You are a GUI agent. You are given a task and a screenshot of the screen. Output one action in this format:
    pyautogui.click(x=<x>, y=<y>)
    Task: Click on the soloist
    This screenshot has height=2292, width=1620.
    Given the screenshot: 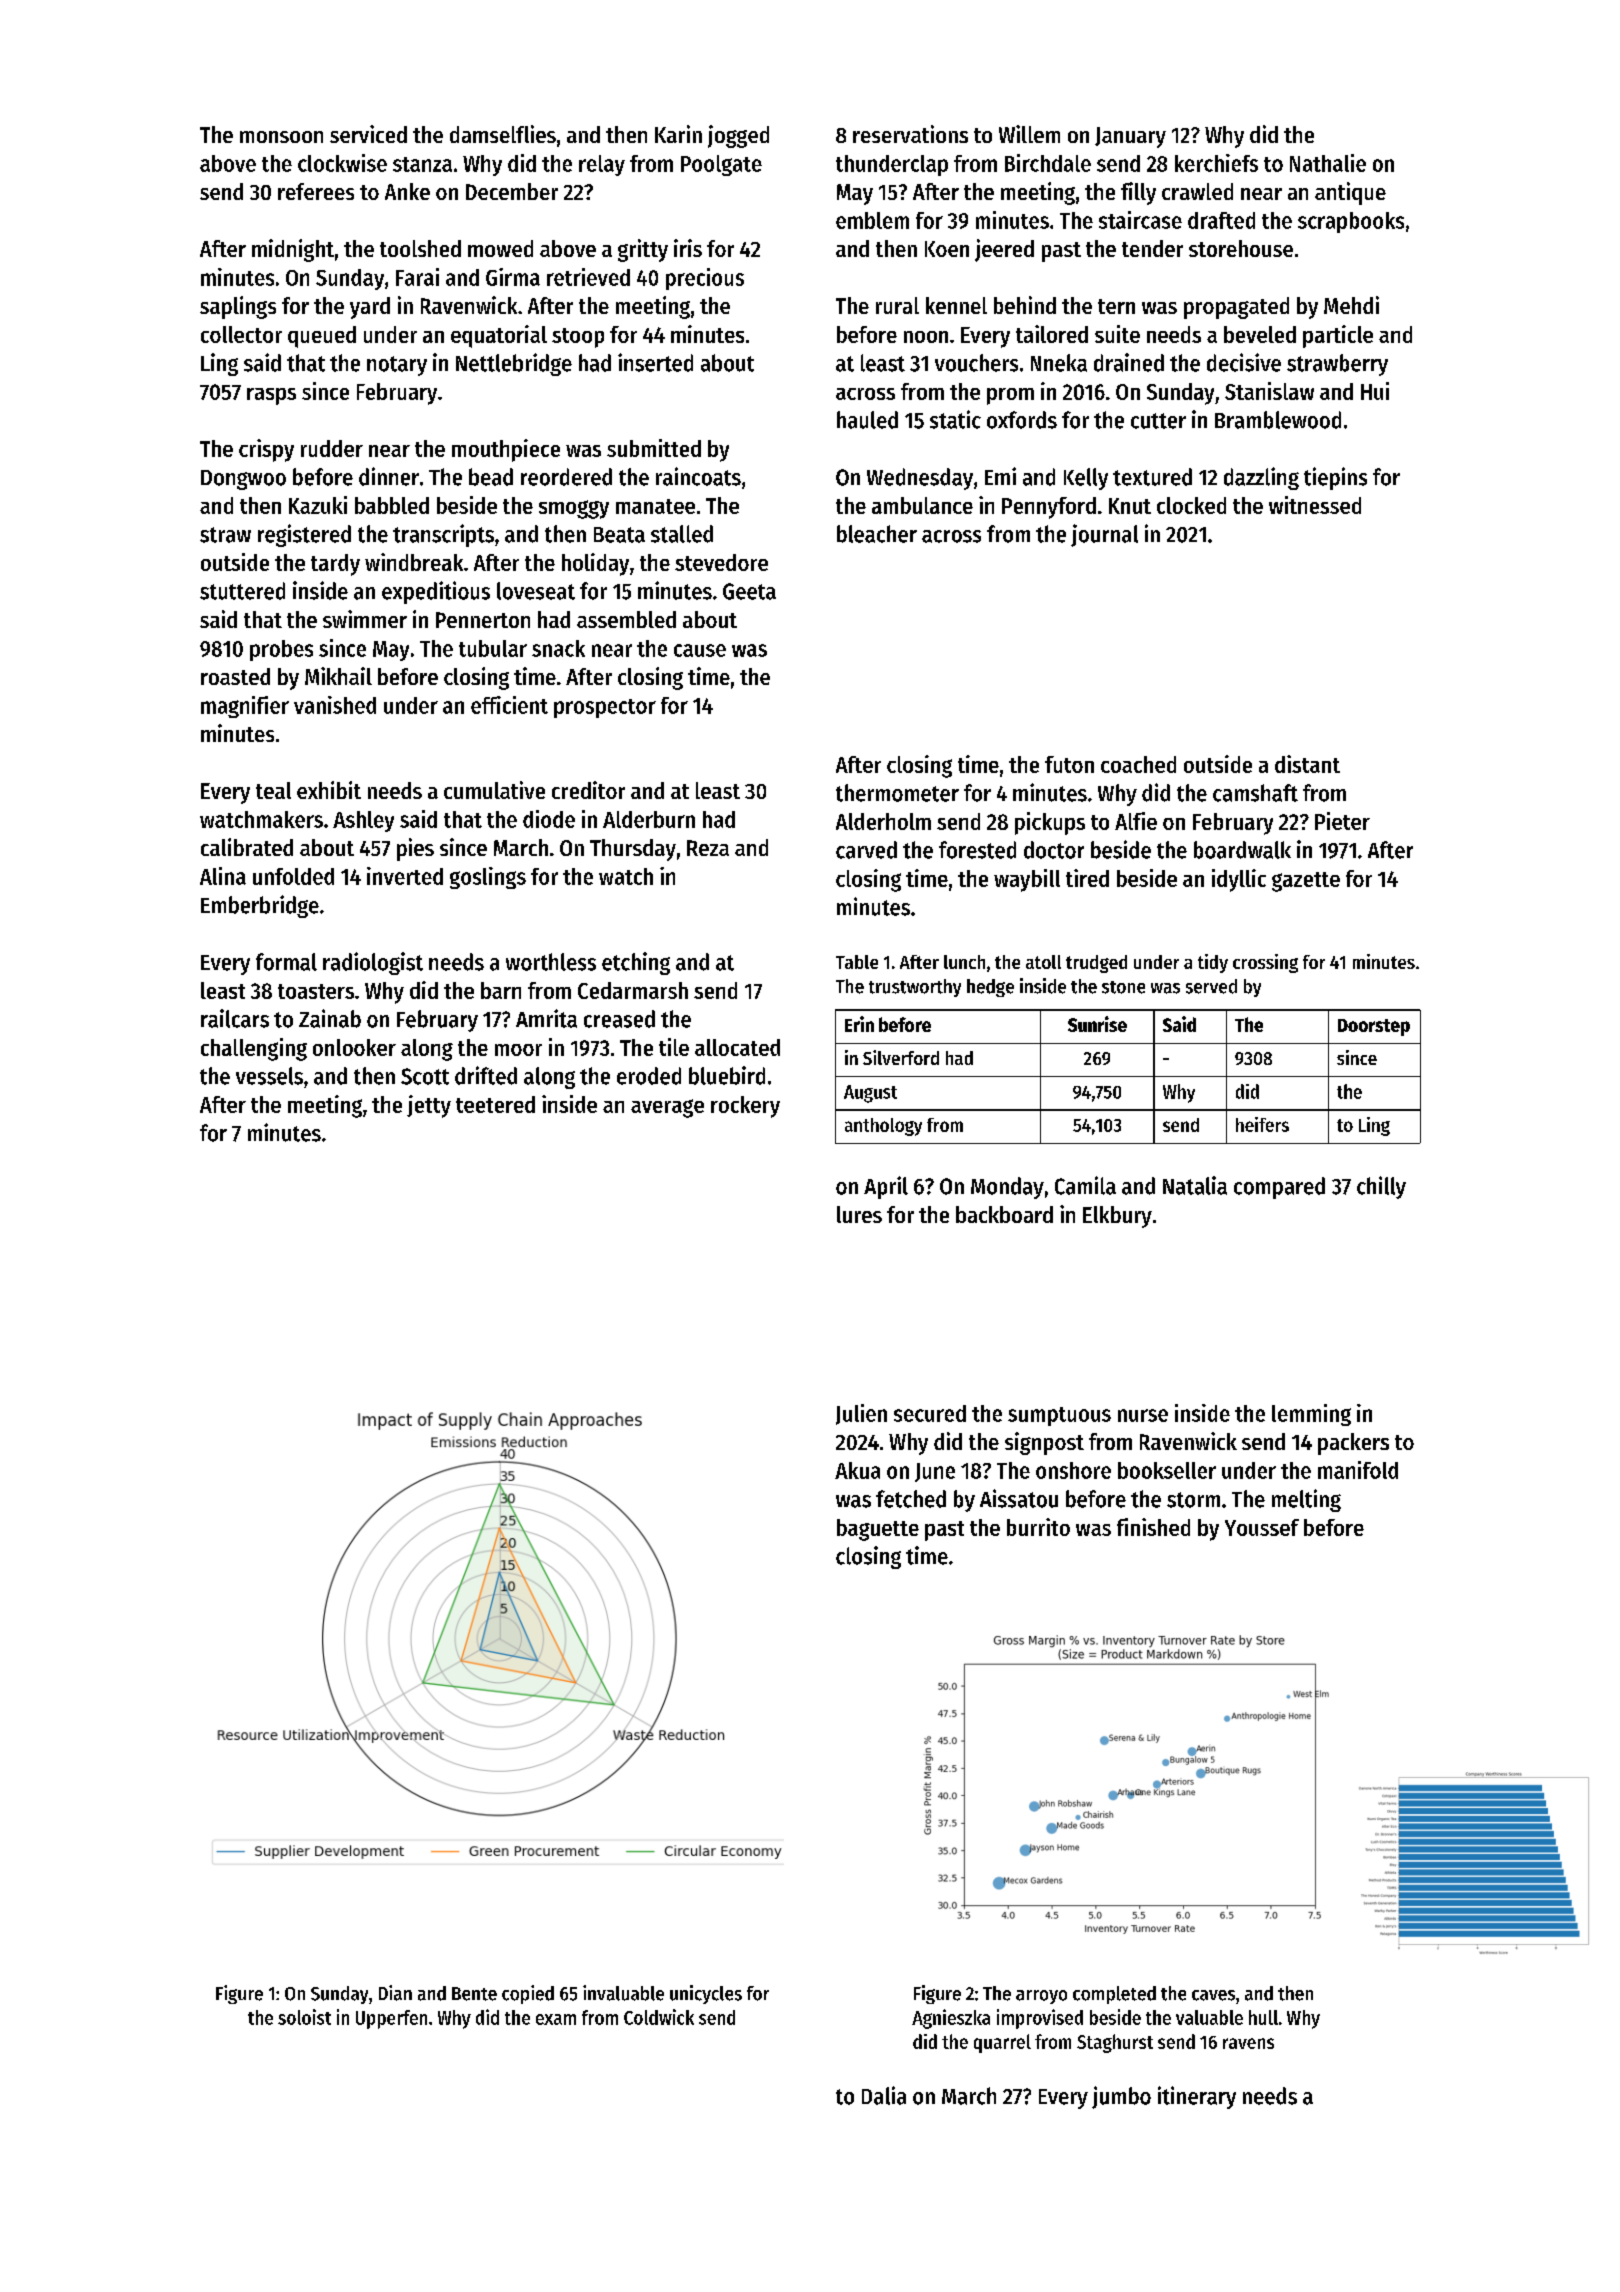 What is the action you would take?
    pyautogui.click(x=304, y=2017)
